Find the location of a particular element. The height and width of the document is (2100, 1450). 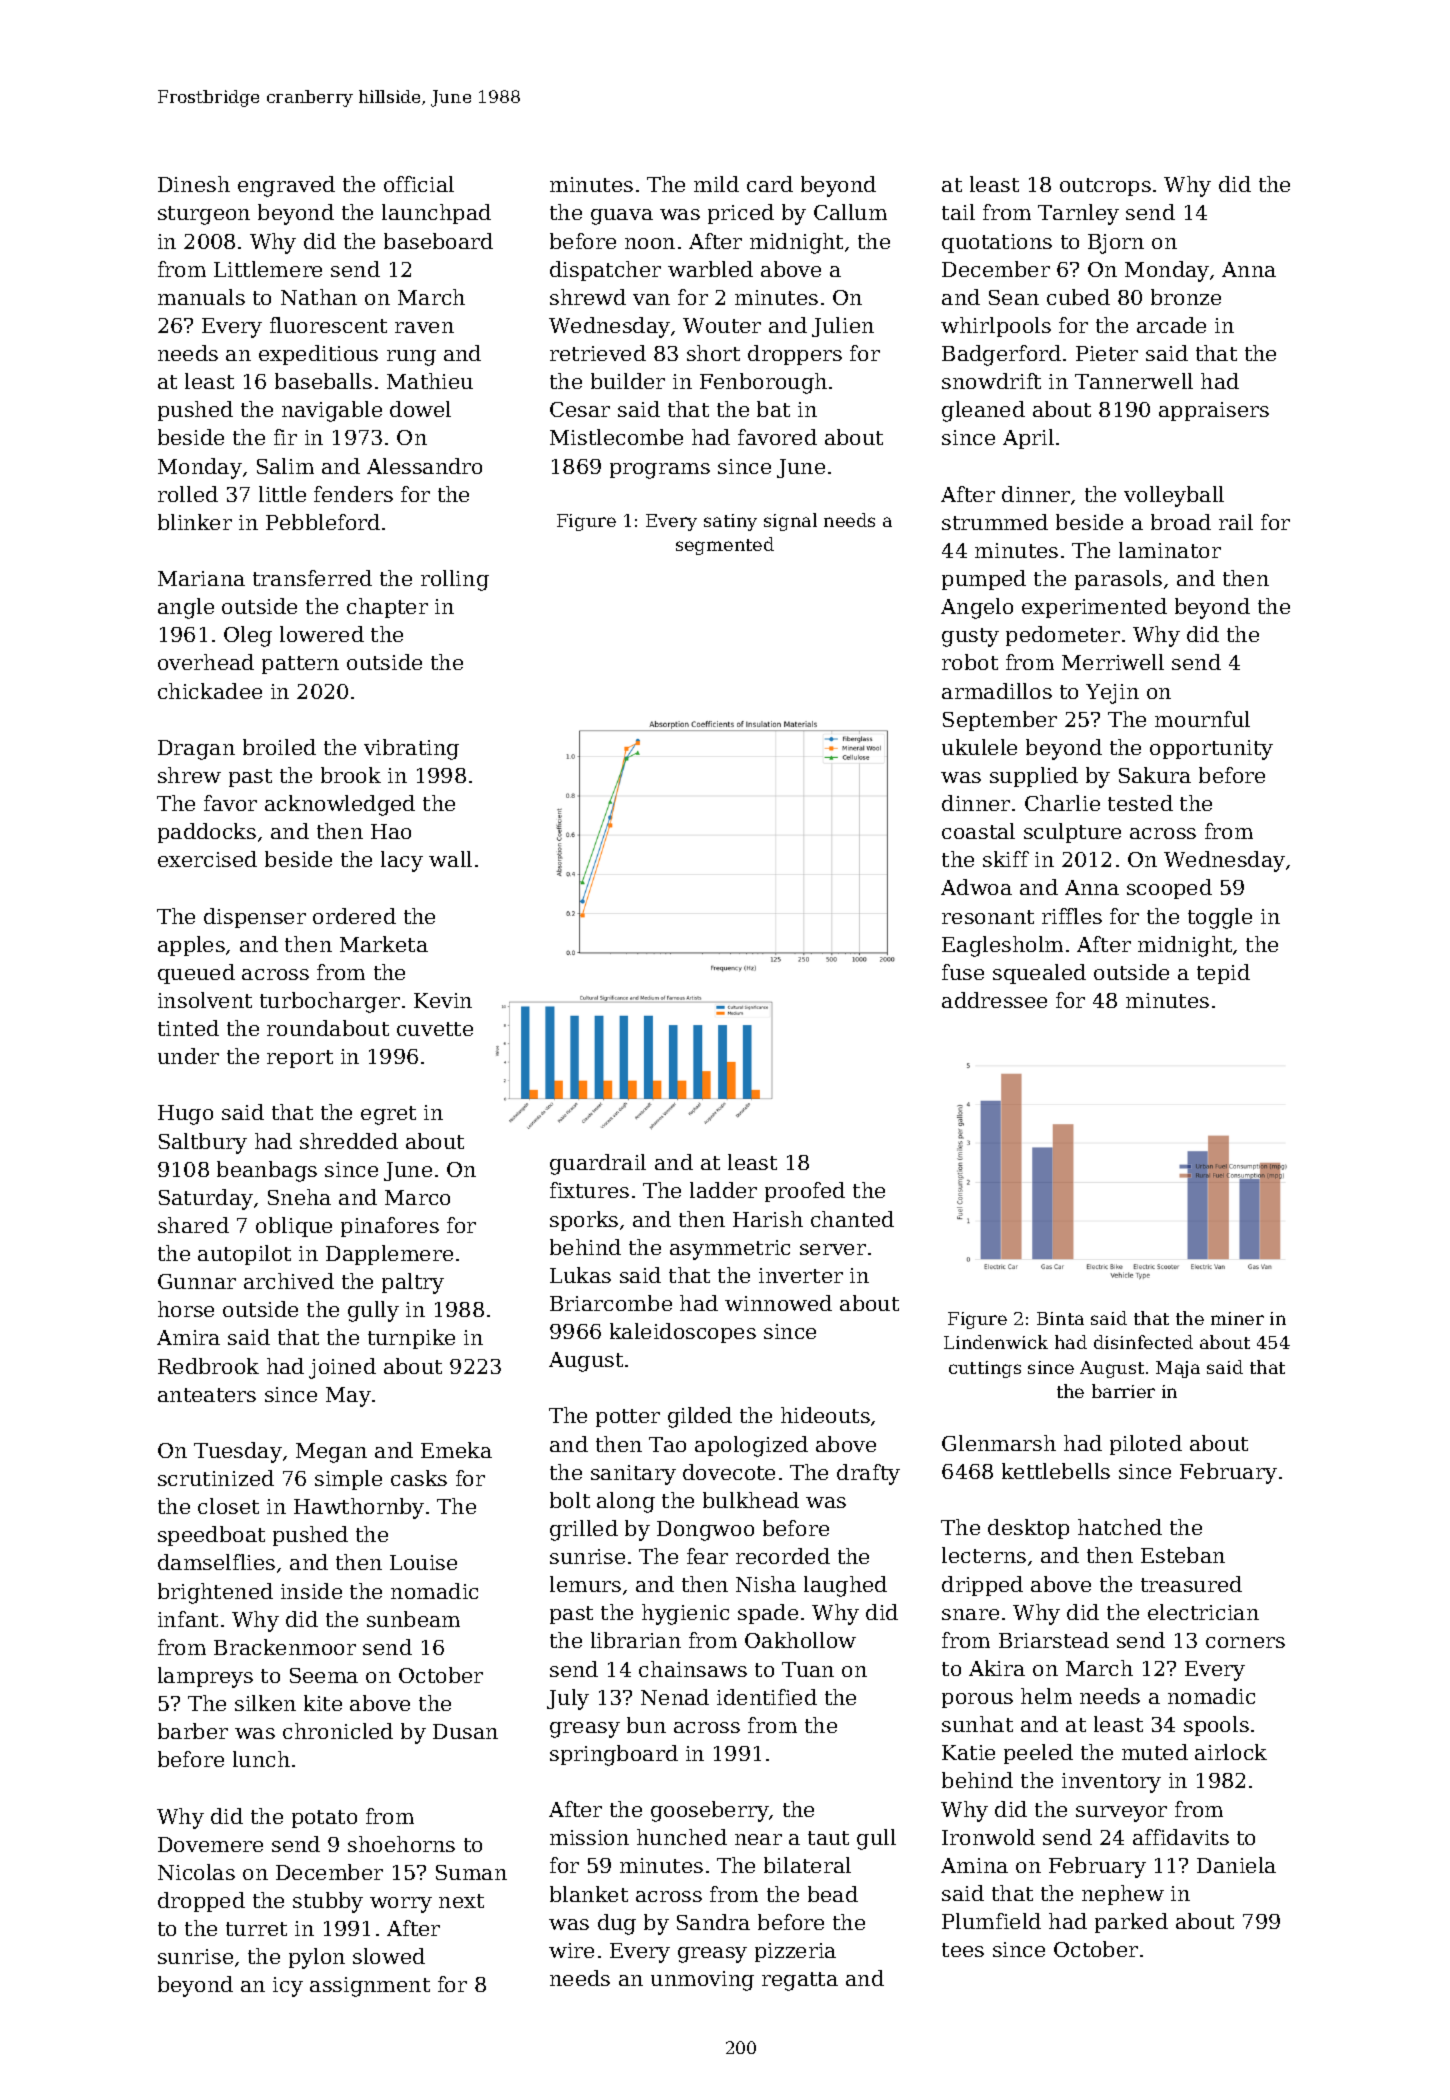

Kevin is located at coordinates (443, 1000).
